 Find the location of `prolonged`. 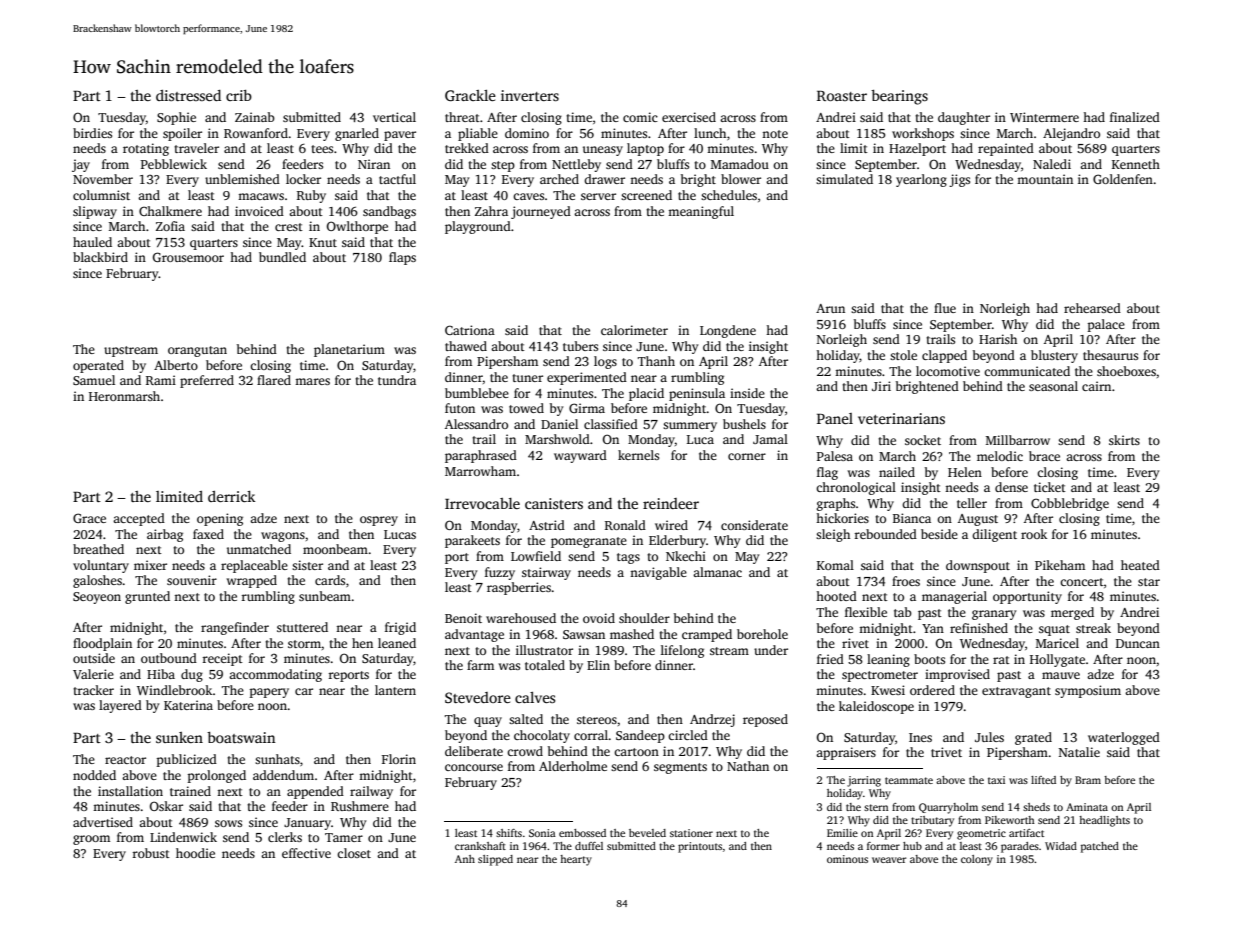

prolonged is located at coordinates (217, 776).
